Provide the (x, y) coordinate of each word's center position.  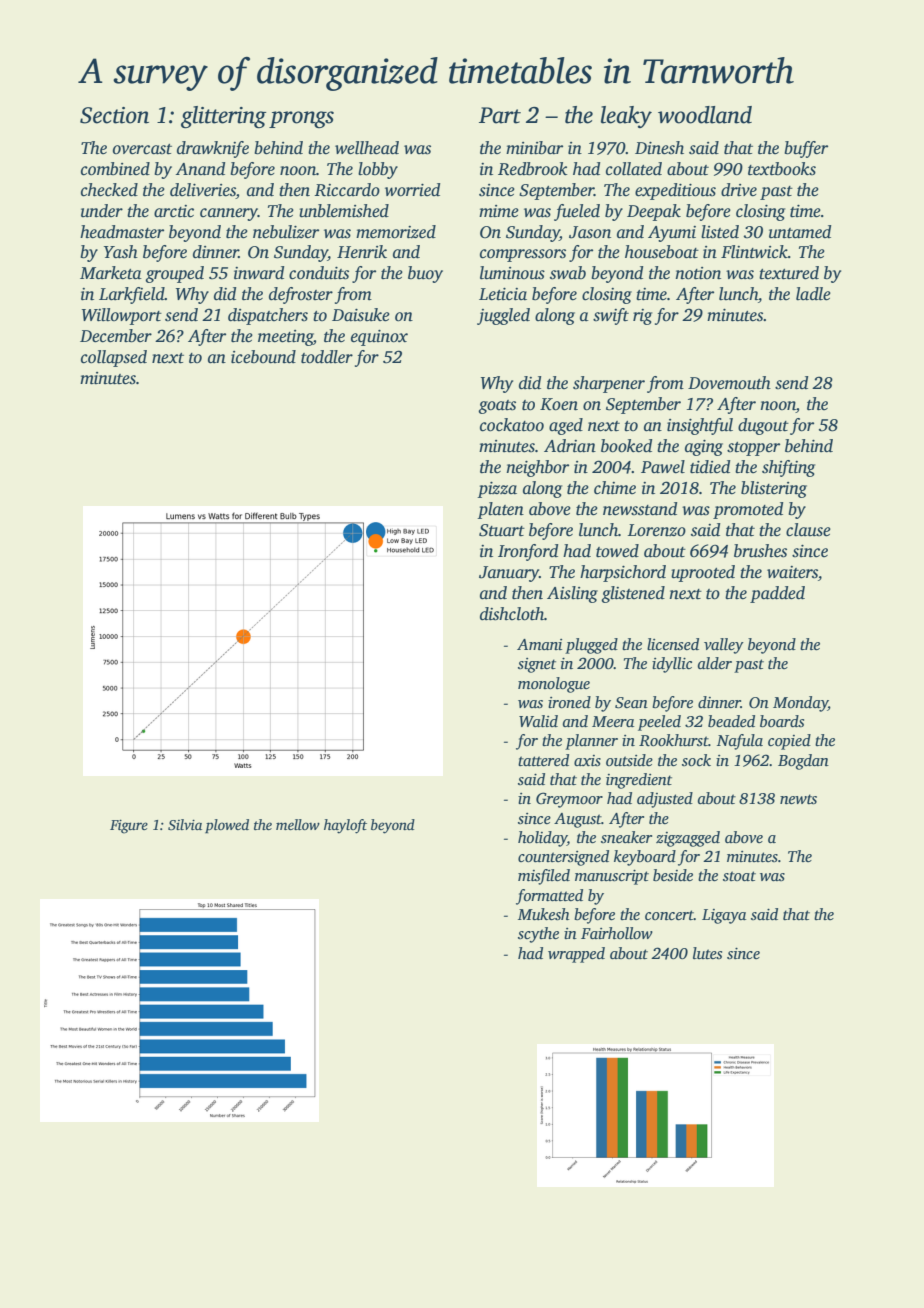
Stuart (502, 530)
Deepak (654, 212)
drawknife (213, 149)
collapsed (114, 358)
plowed (227, 826)
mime (499, 211)
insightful (700, 426)
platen (500, 510)
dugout (763, 426)
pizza (497, 490)
